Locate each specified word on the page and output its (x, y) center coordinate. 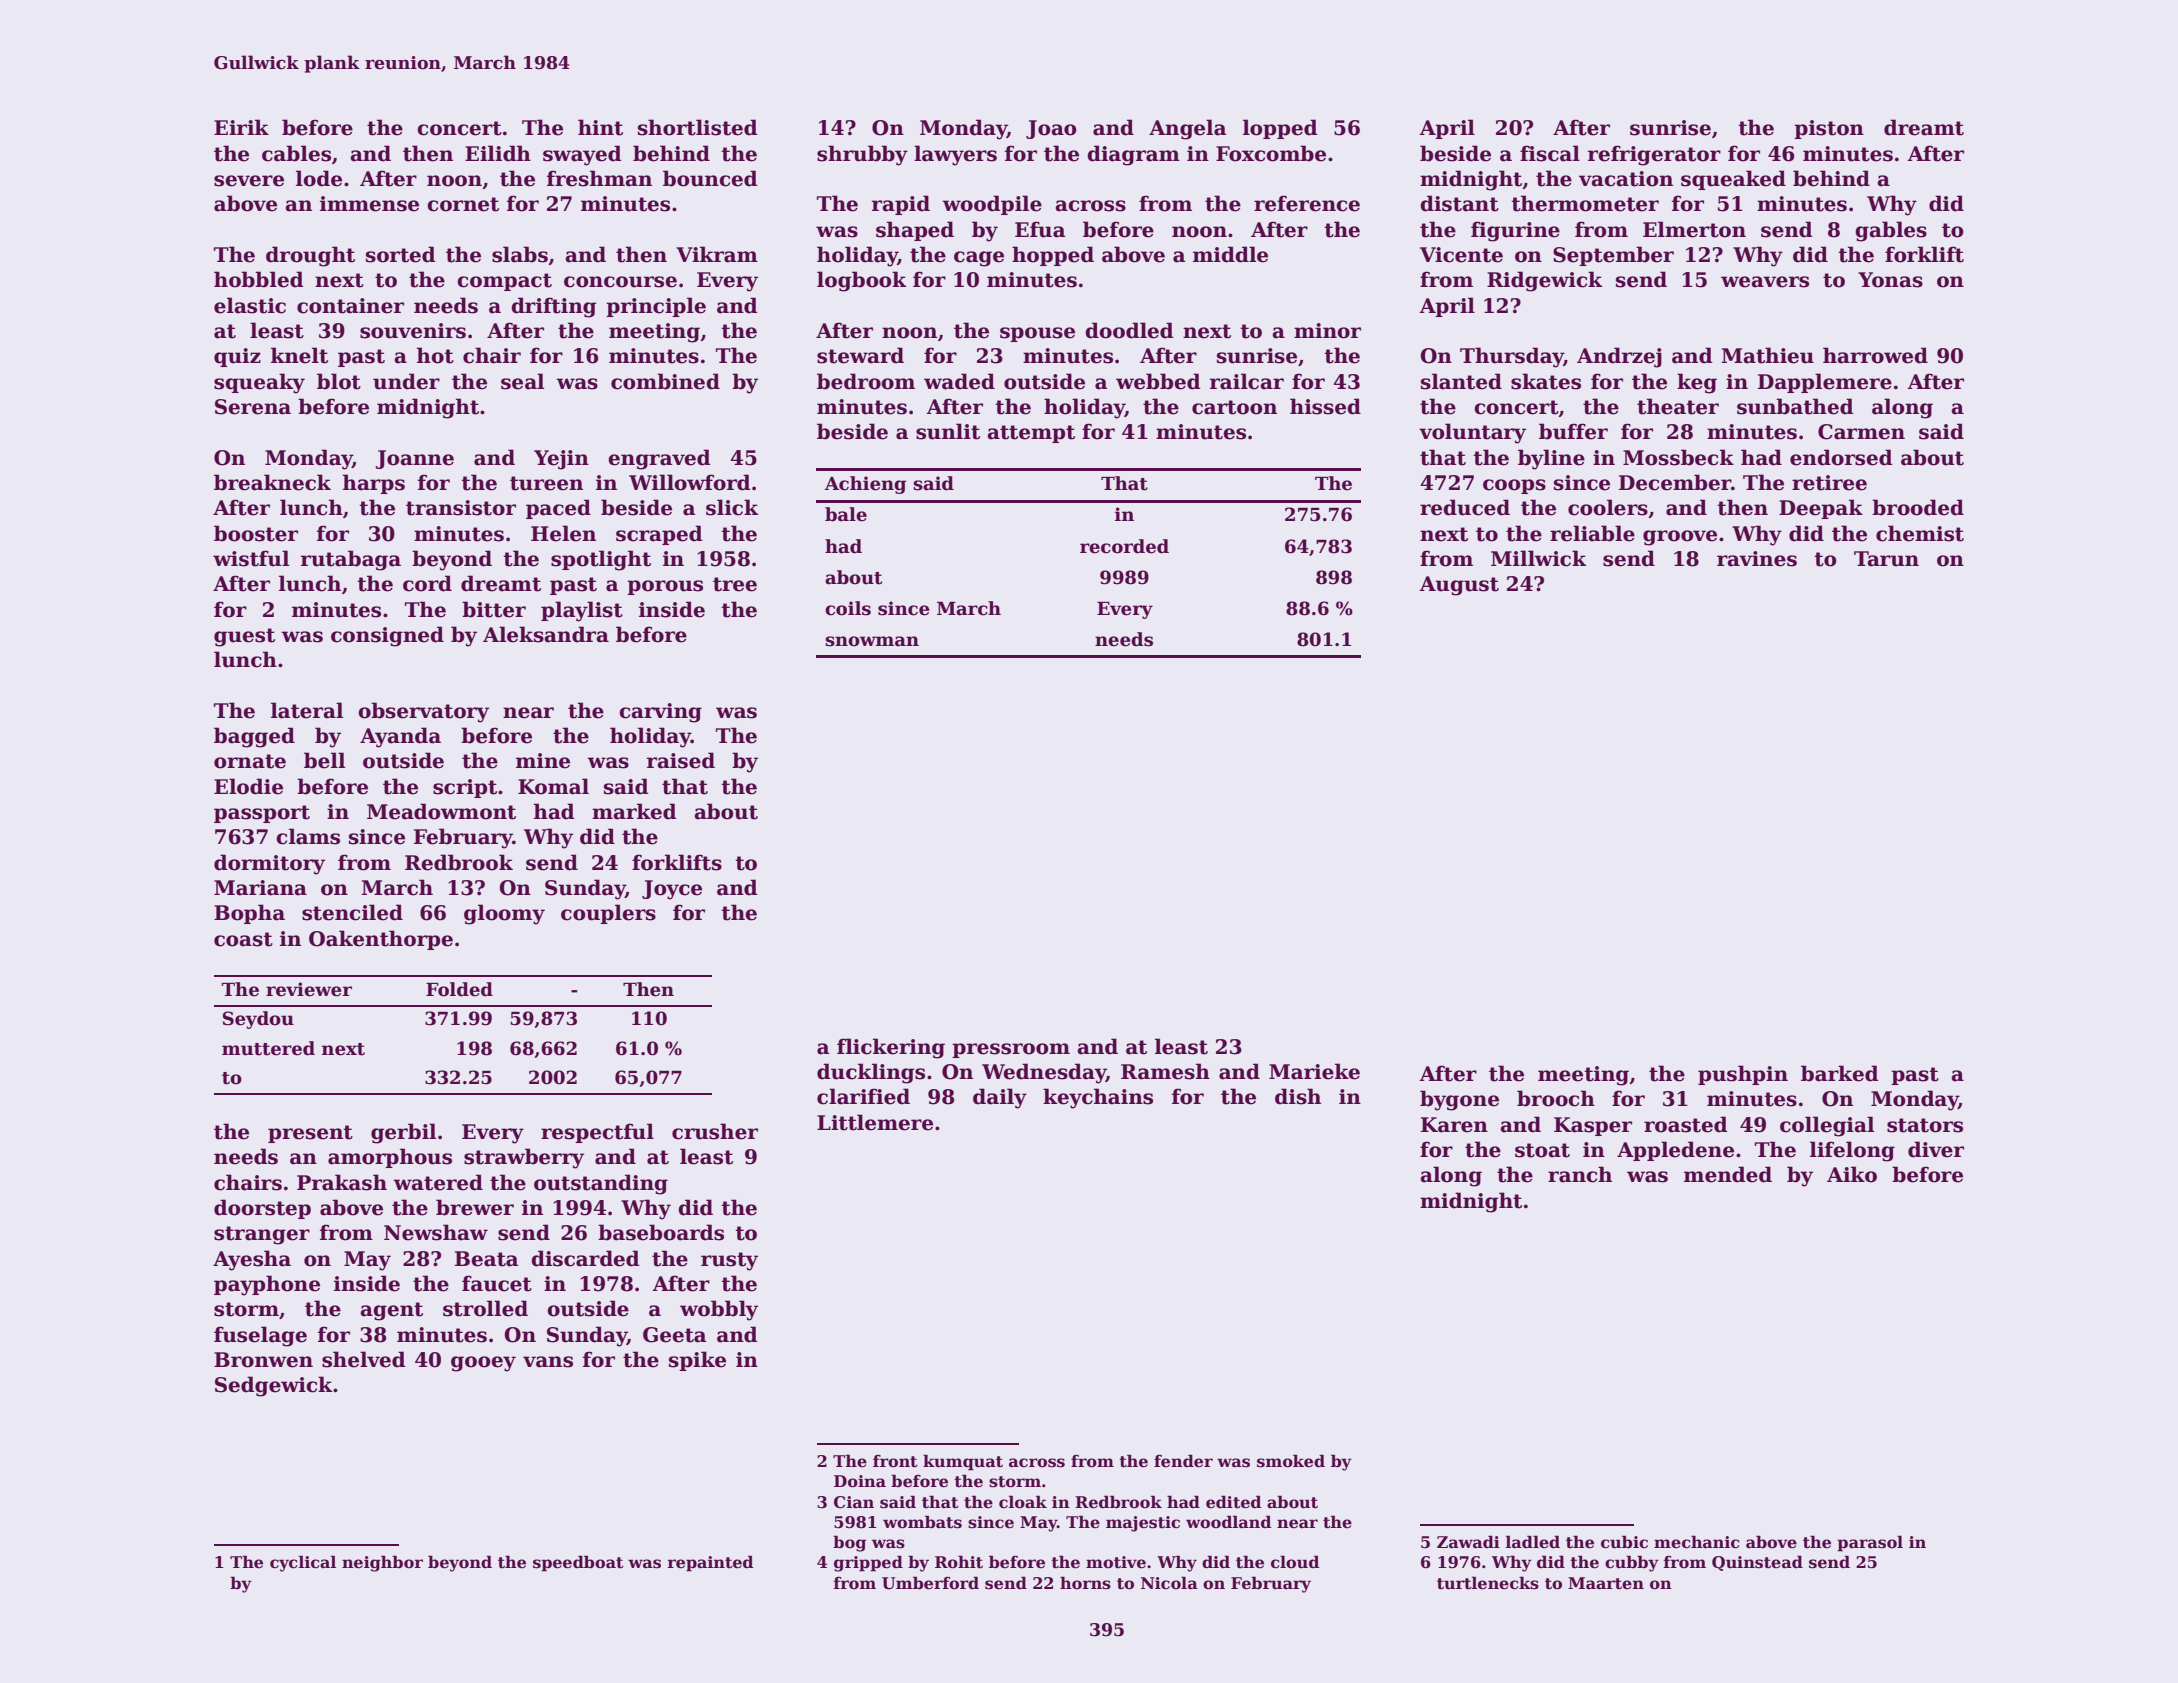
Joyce (672, 890)
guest (244, 637)
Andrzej (1619, 357)
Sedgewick (274, 1386)
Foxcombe (1271, 153)
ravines (1757, 559)
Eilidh (498, 153)
